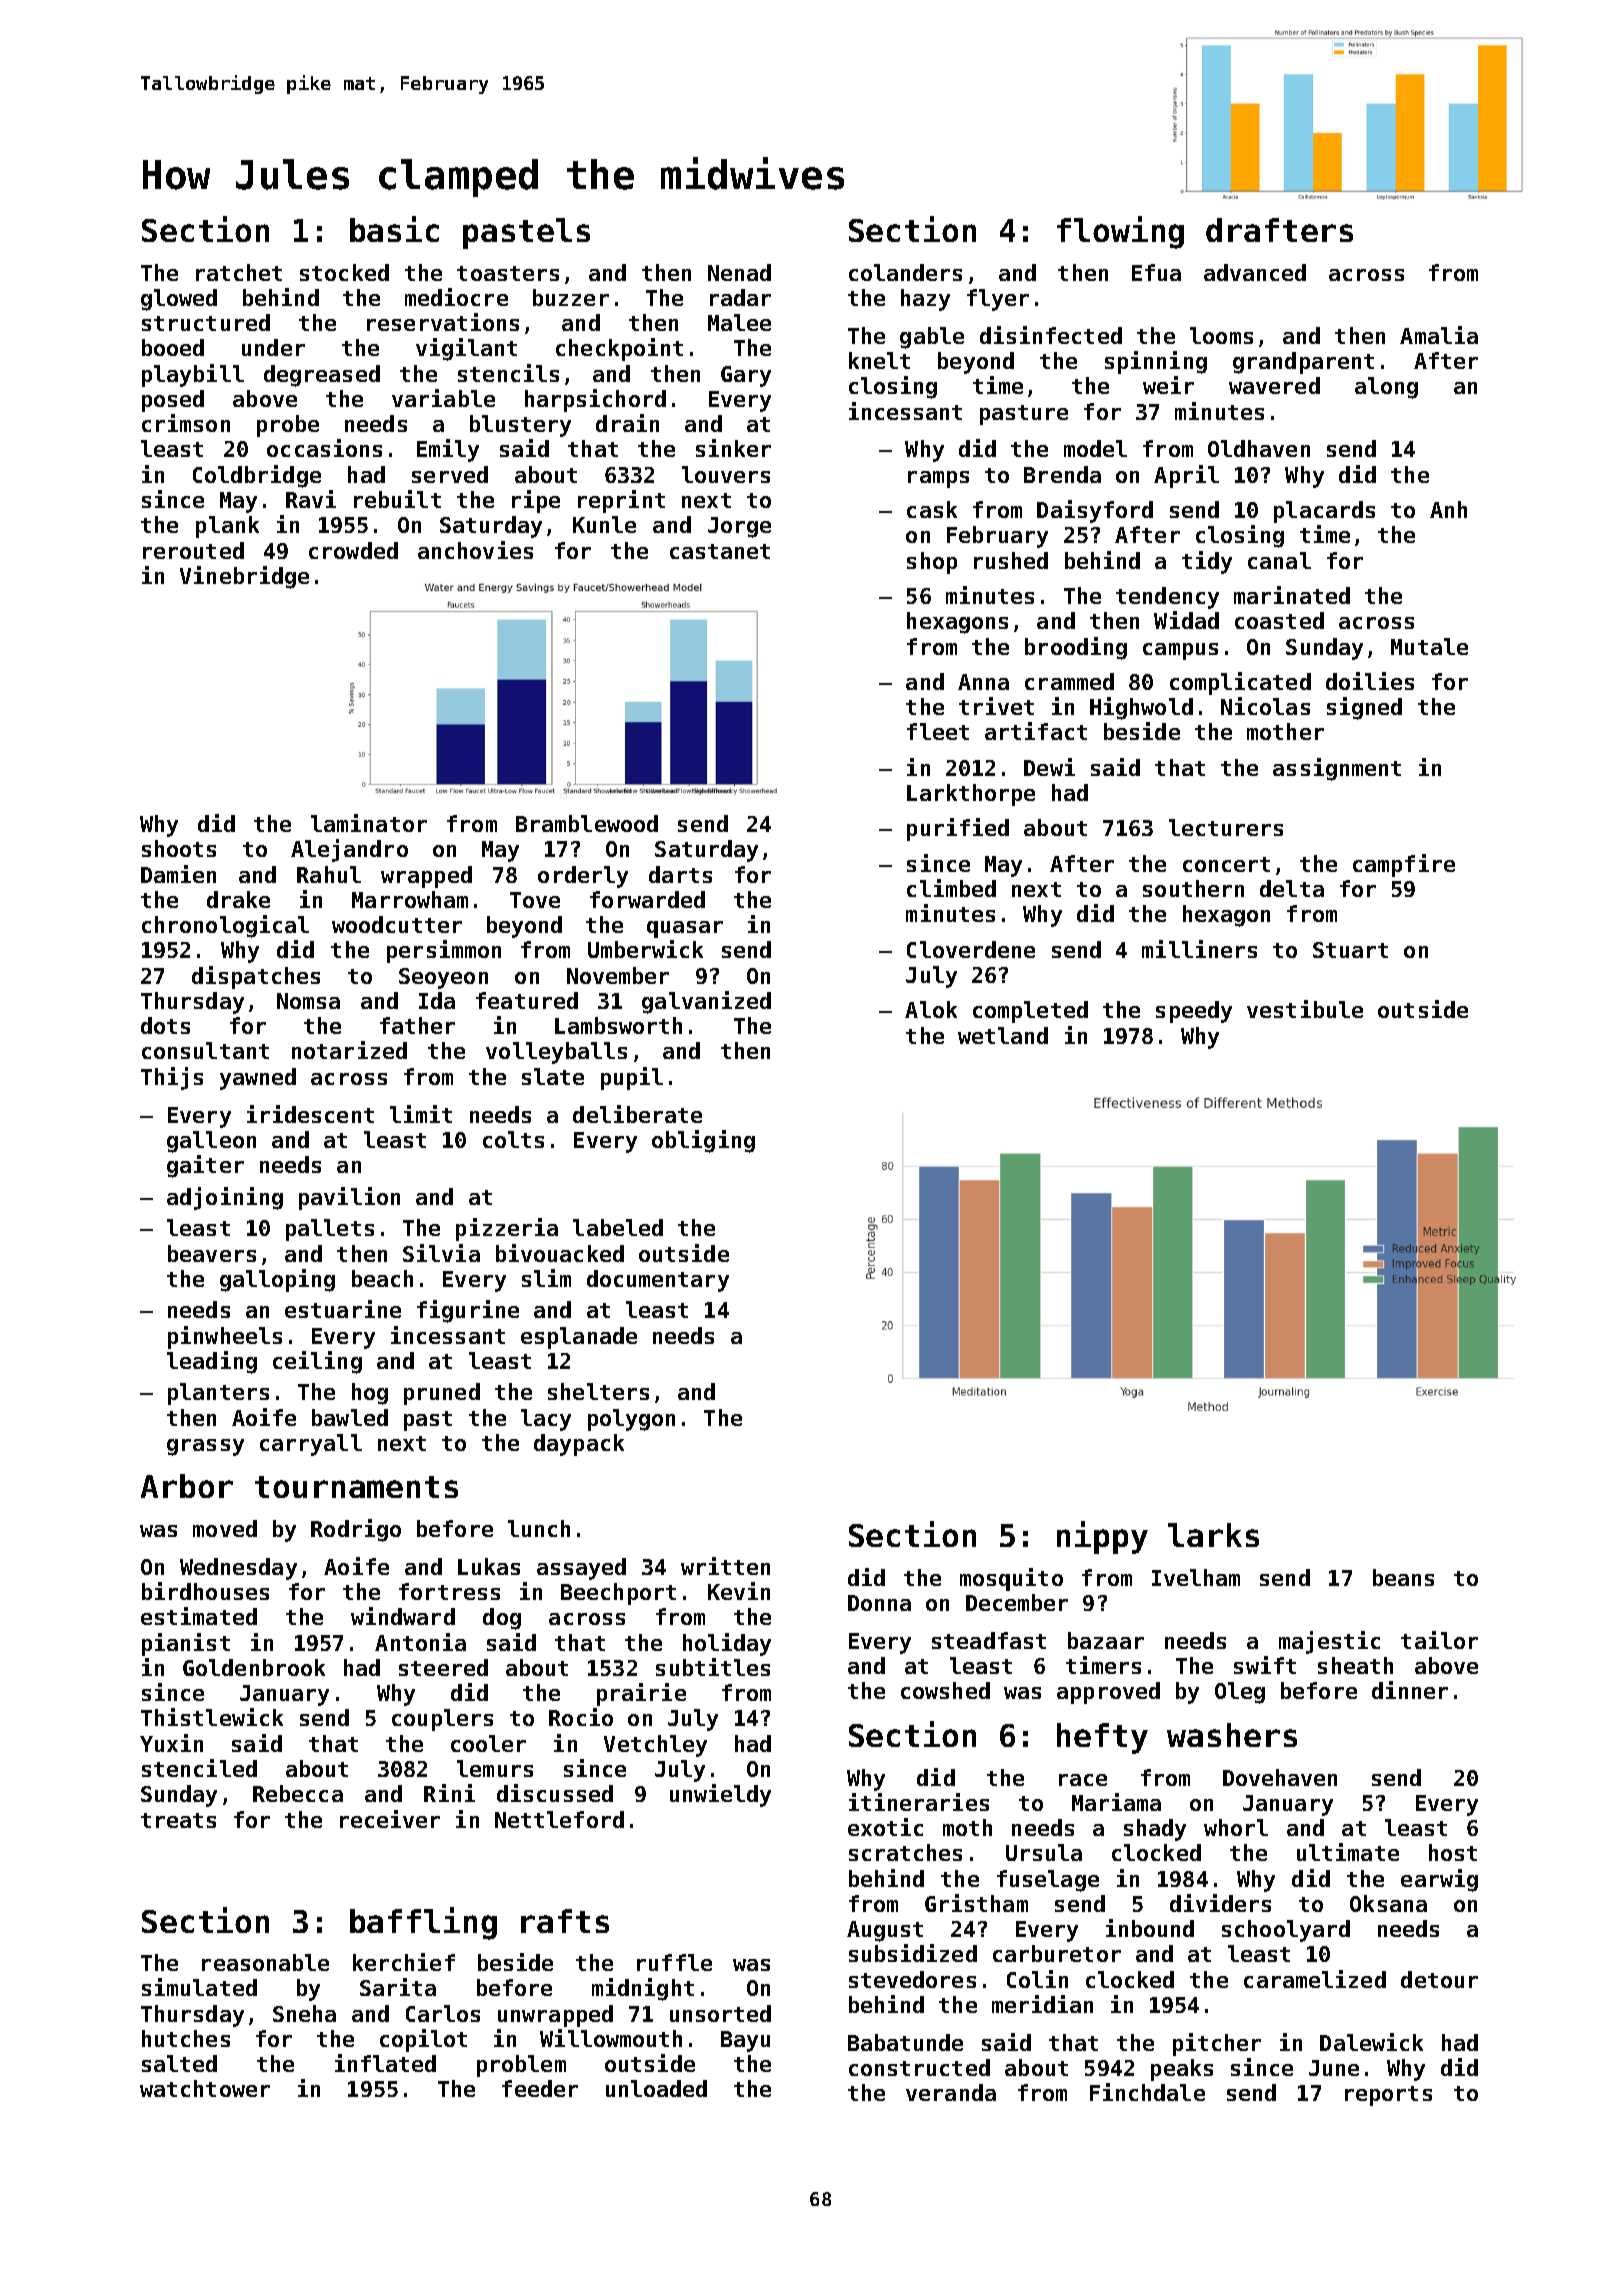  Describe the element at coordinates (1388, 2096) in the image. I see `reports` at that location.
